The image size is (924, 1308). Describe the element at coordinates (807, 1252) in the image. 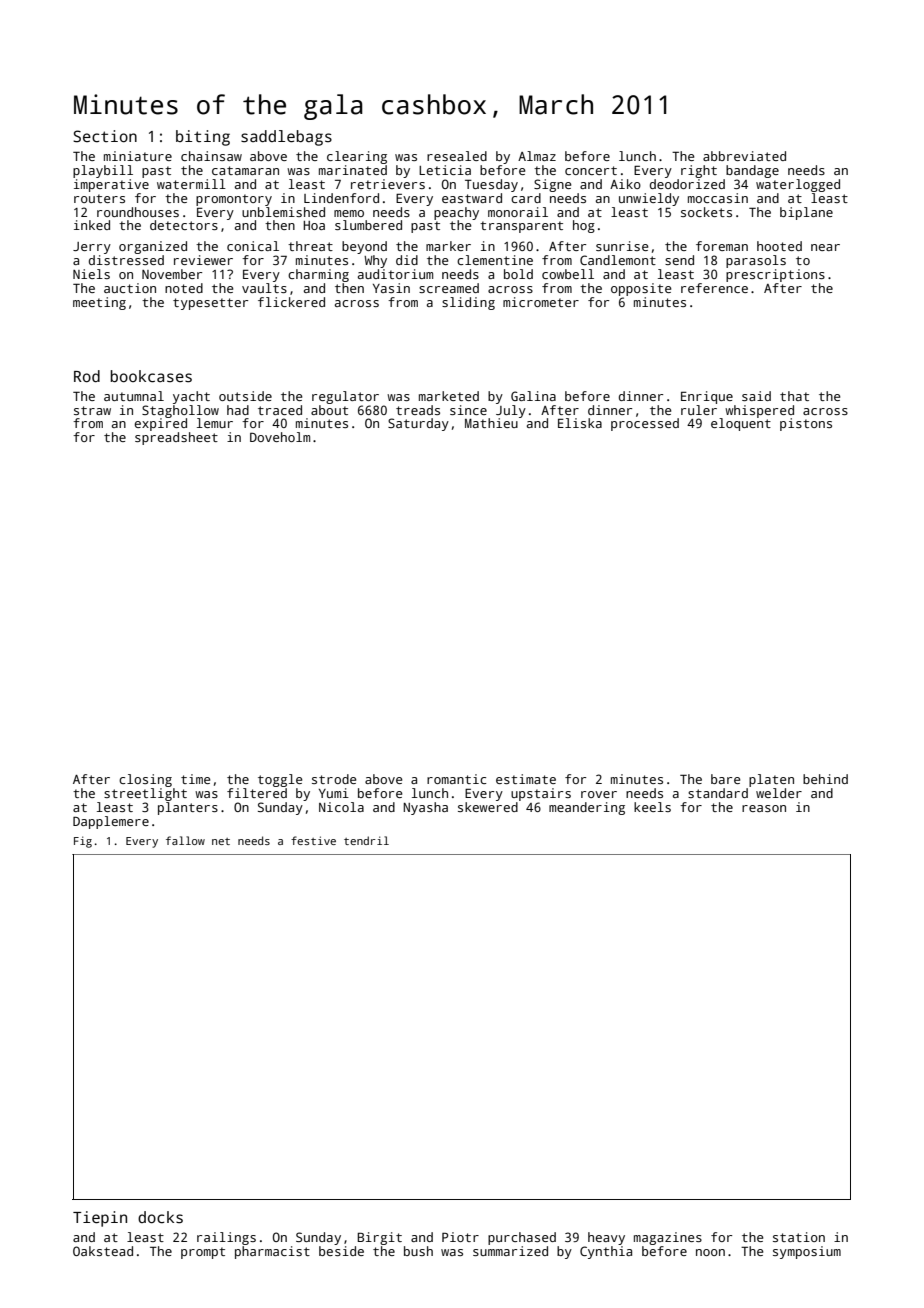

I see `symposium` at that location.
